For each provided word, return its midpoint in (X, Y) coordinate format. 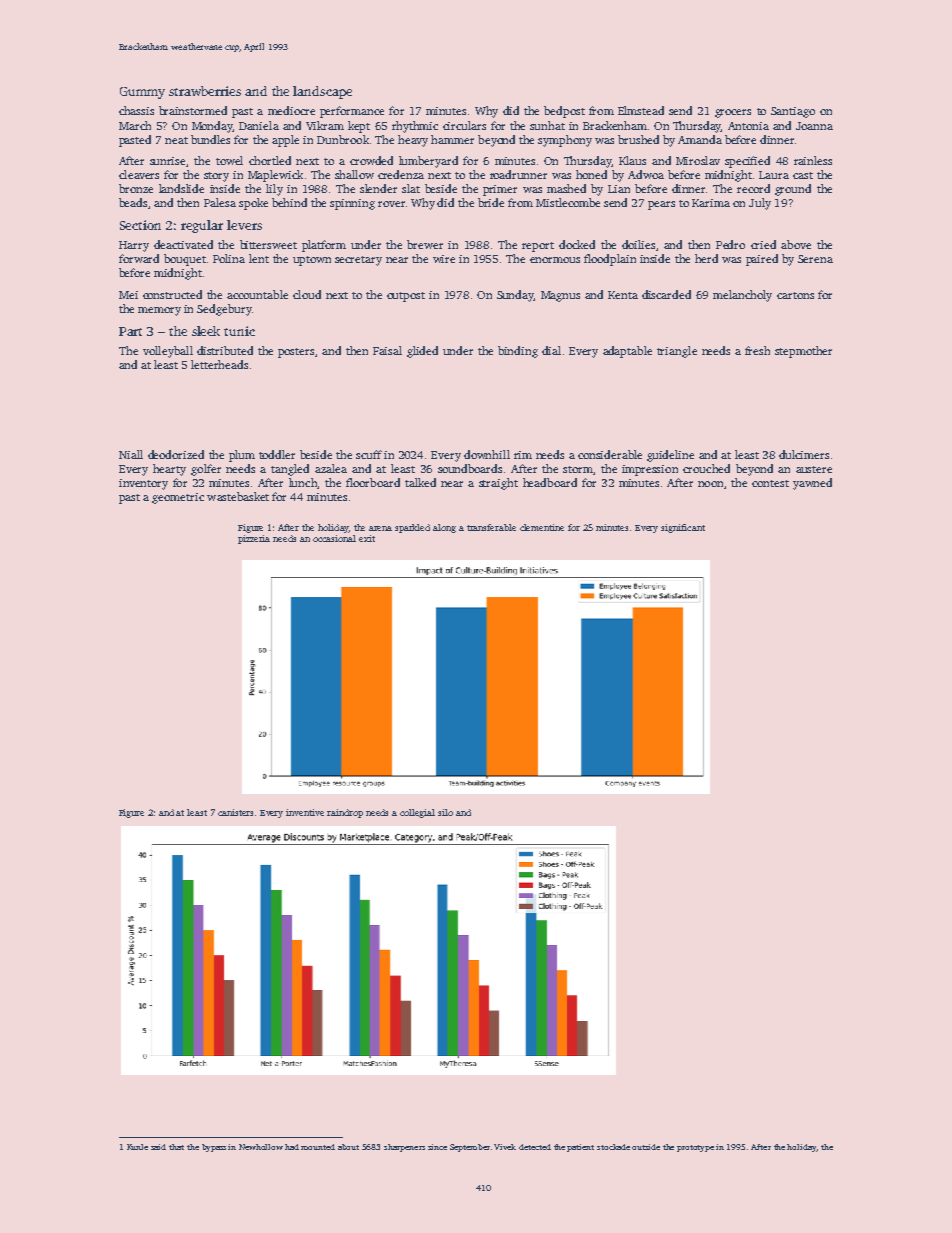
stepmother (803, 352)
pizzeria (254, 539)
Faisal (387, 350)
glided (422, 352)
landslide (181, 188)
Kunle (137, 1147)
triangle (677, 352)
